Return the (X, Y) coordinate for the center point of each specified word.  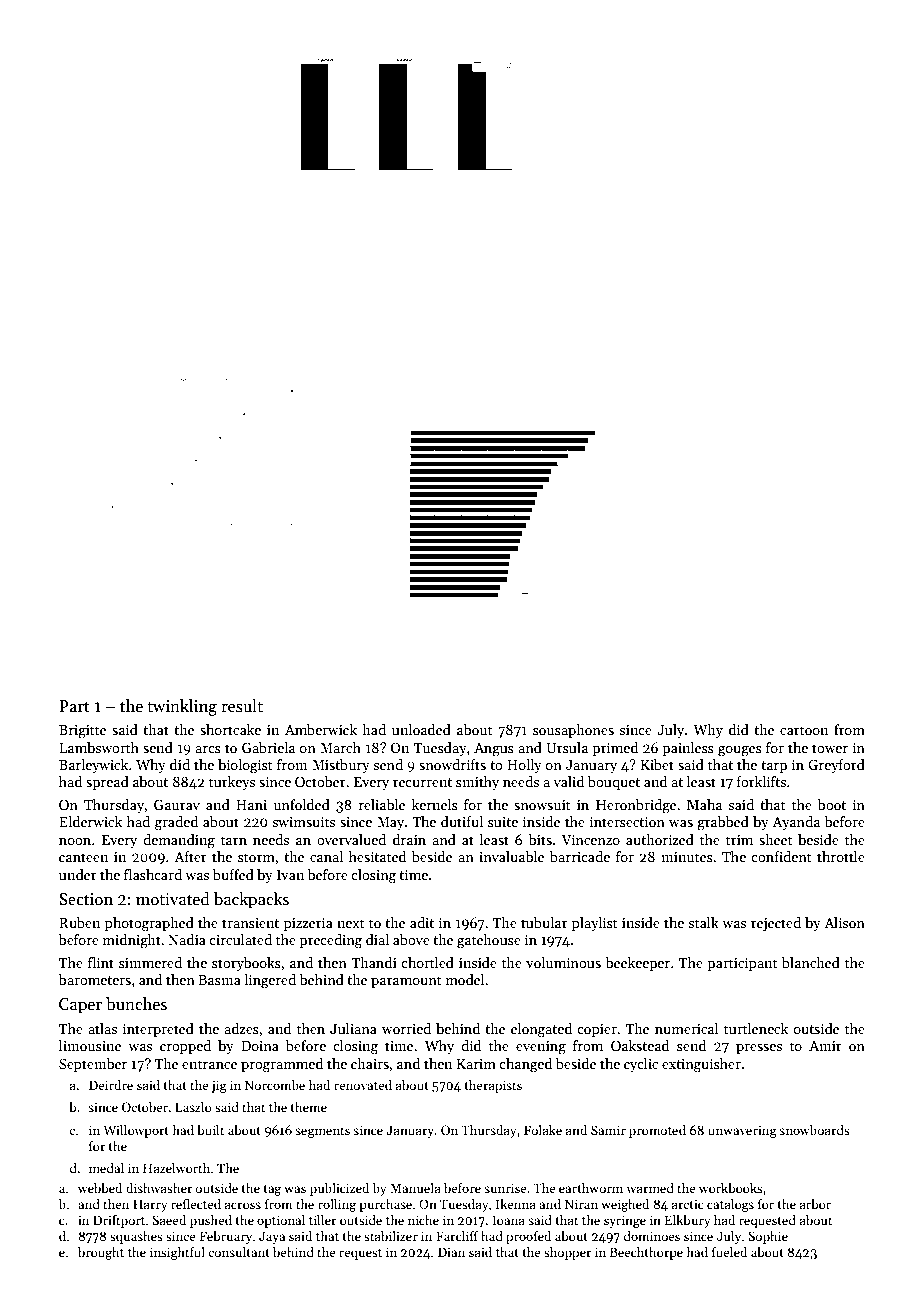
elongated (541, 1030)
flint (101, 962)
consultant (239, 1252)
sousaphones (573, 731)
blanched (811, 962)
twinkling (182, 707)
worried (406, 1028)
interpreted (158, 1030)
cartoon (804, 730)
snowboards (814, 1130)
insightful (177, 1253)
